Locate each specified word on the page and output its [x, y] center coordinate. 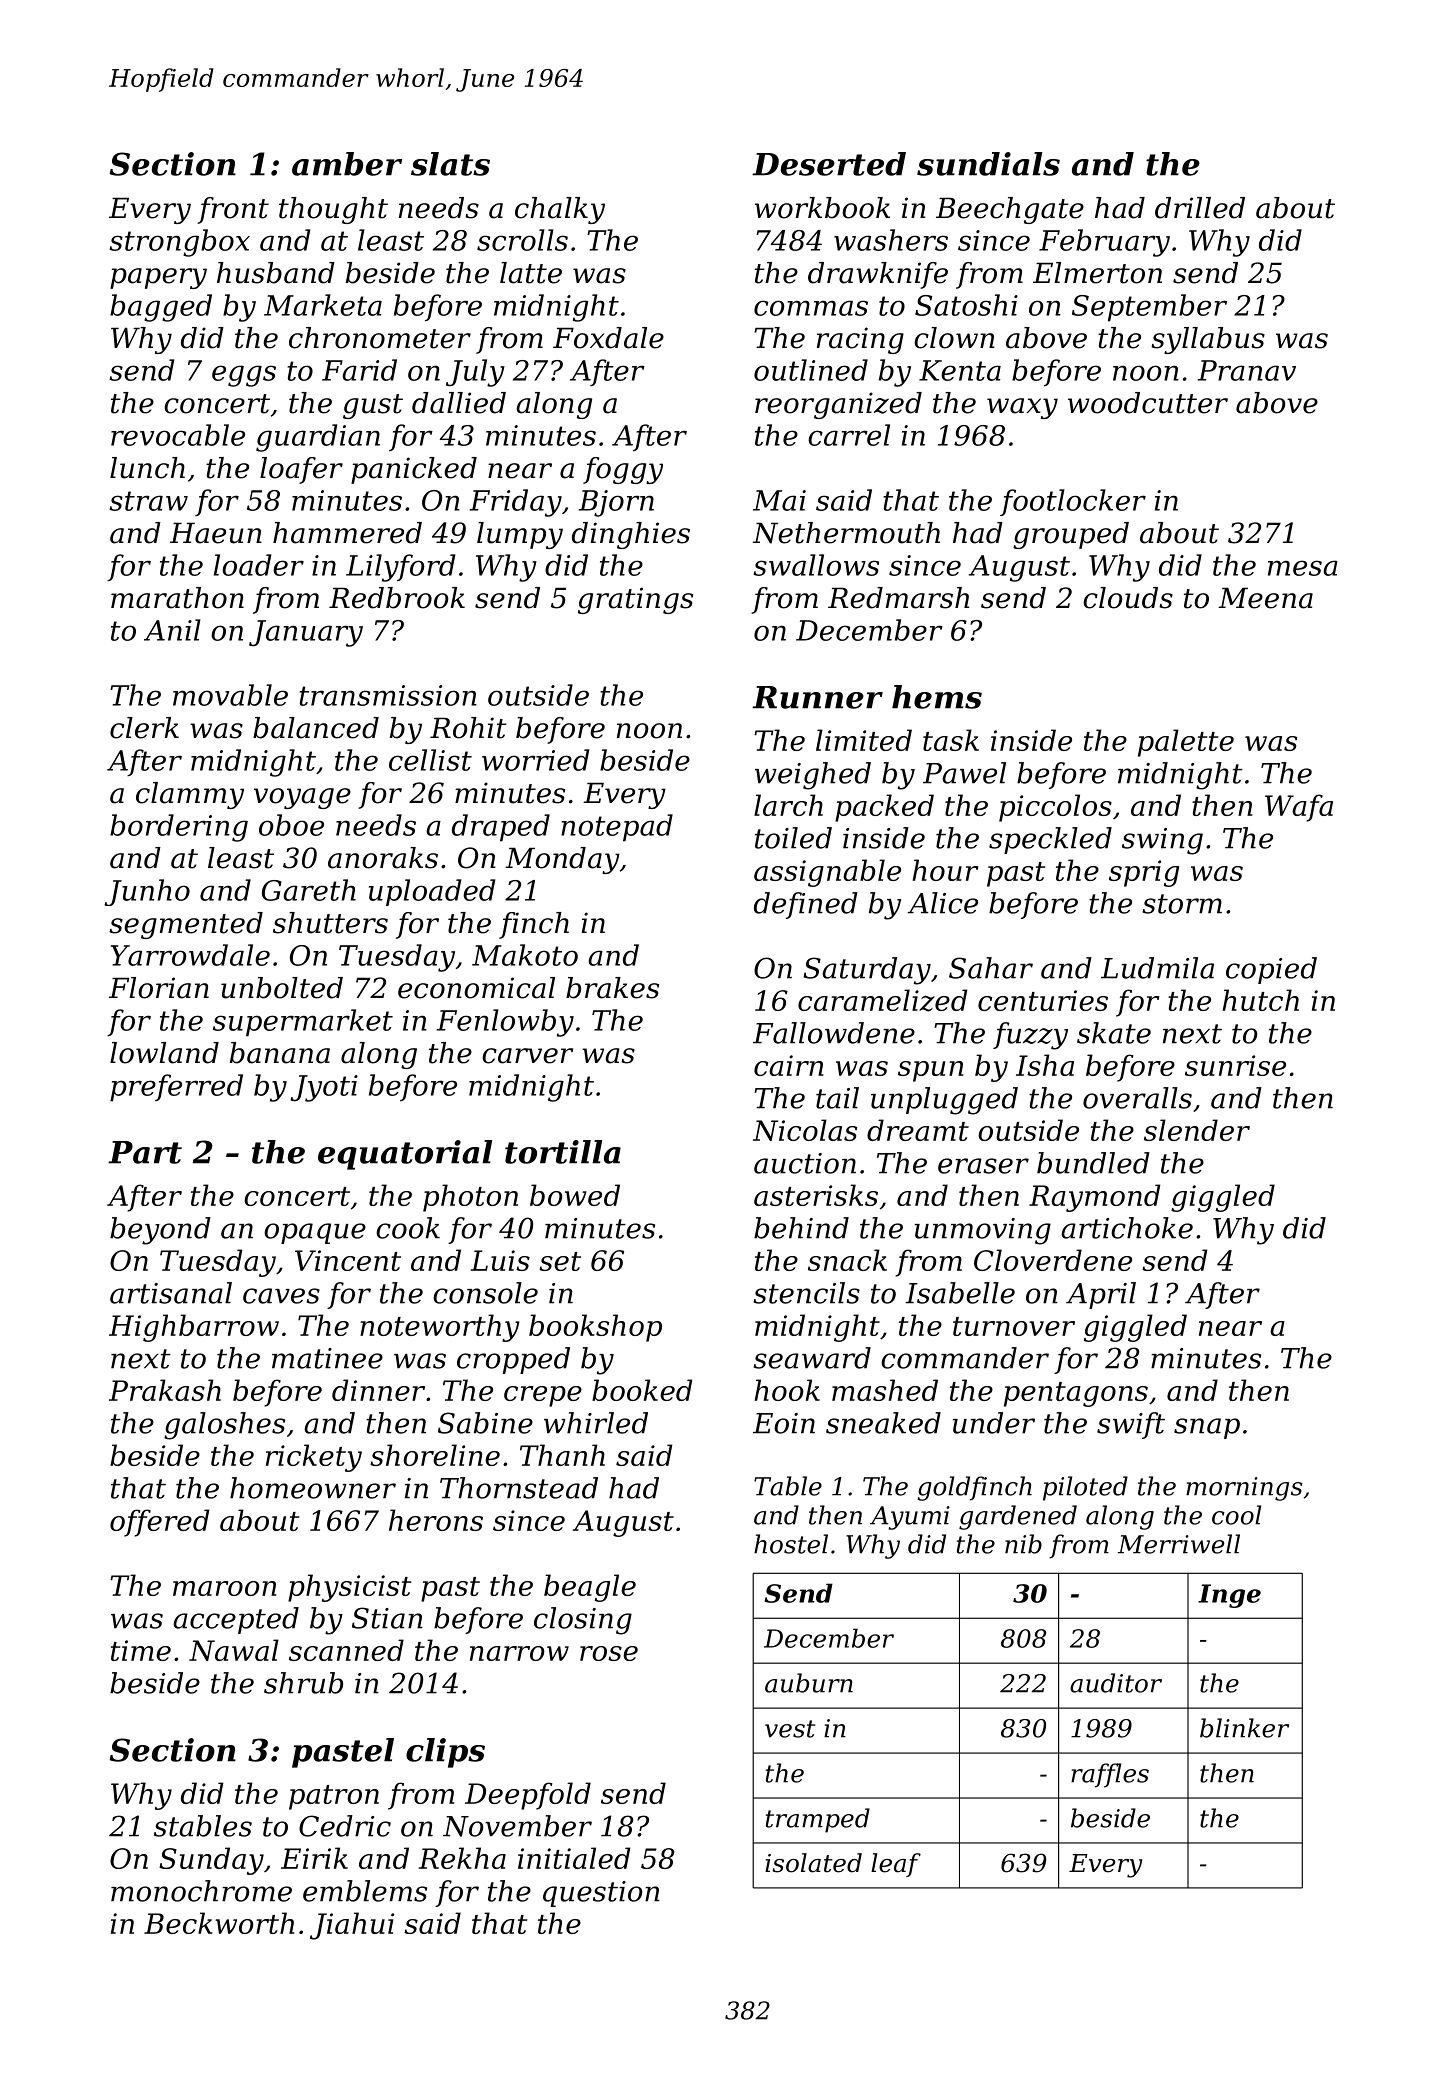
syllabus [1208, 340]
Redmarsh [898, 598]
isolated [813, 1863]
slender [1197, 1130]
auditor [1116, 1683]
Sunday [211, 1861]
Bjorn [616, 503]
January [306, 633]
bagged [161, 308]
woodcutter [1148, 403]
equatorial [405, 1155]
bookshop [595, 1328]
